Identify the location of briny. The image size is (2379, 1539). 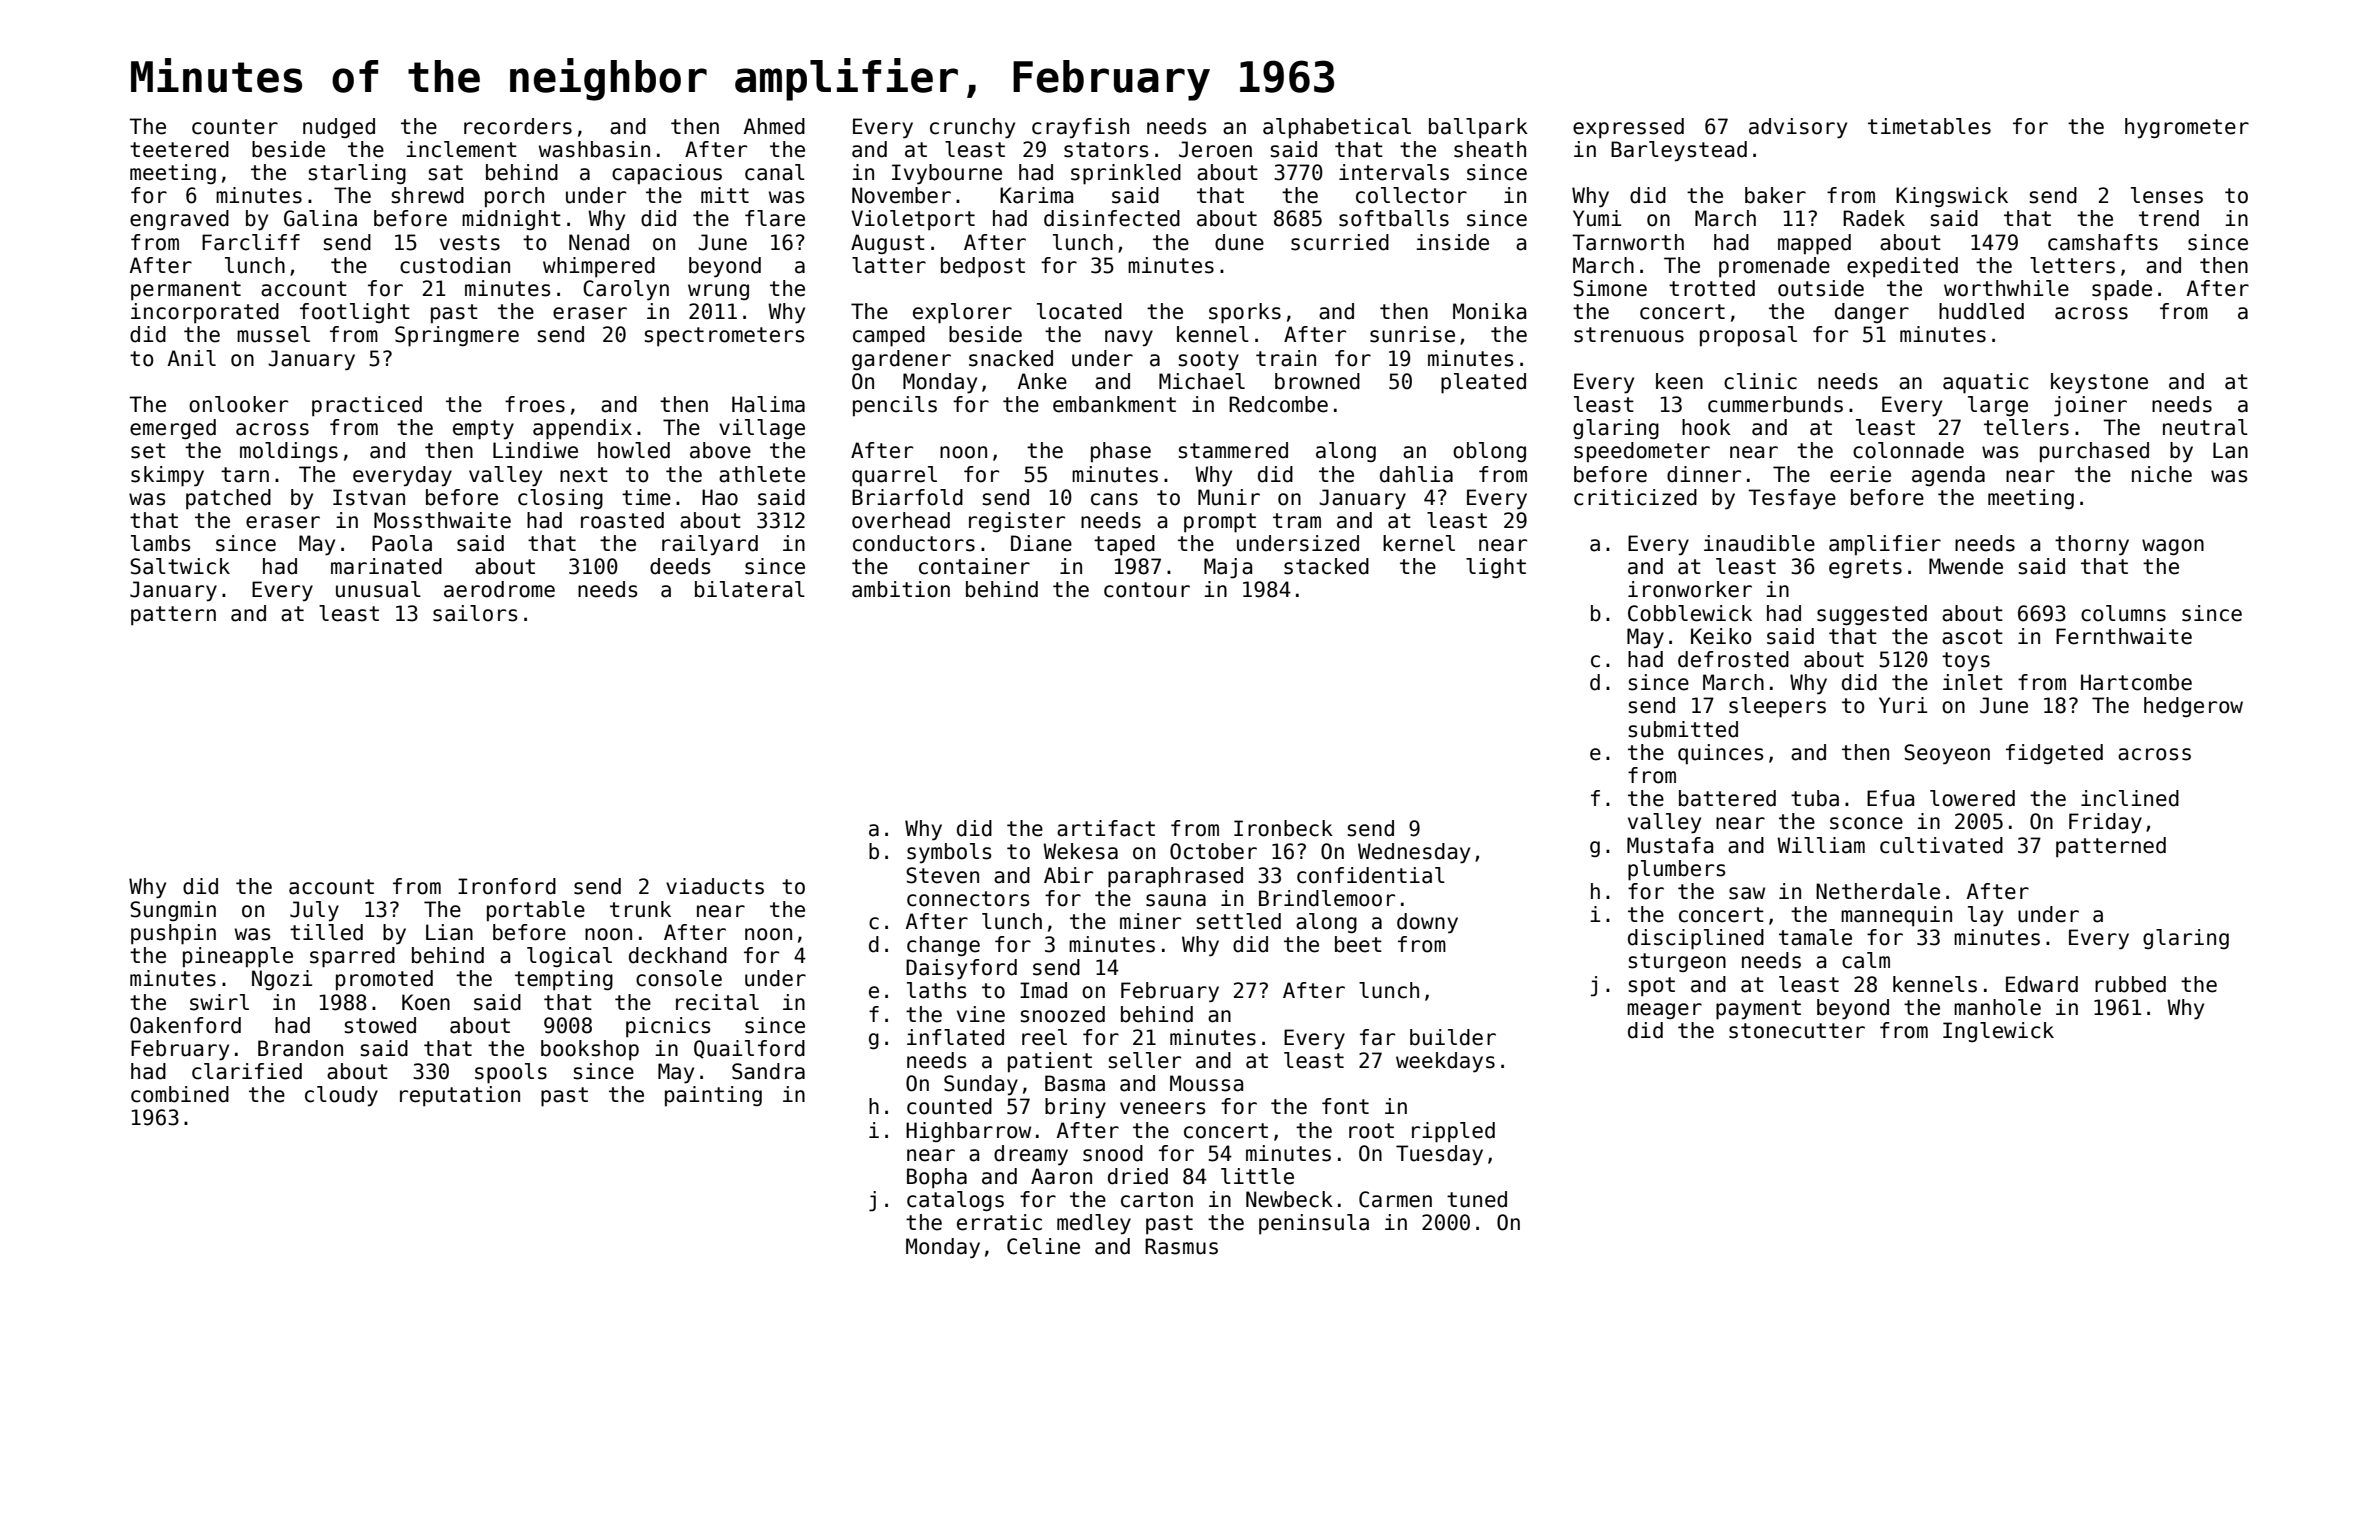
(1075, 1108).
